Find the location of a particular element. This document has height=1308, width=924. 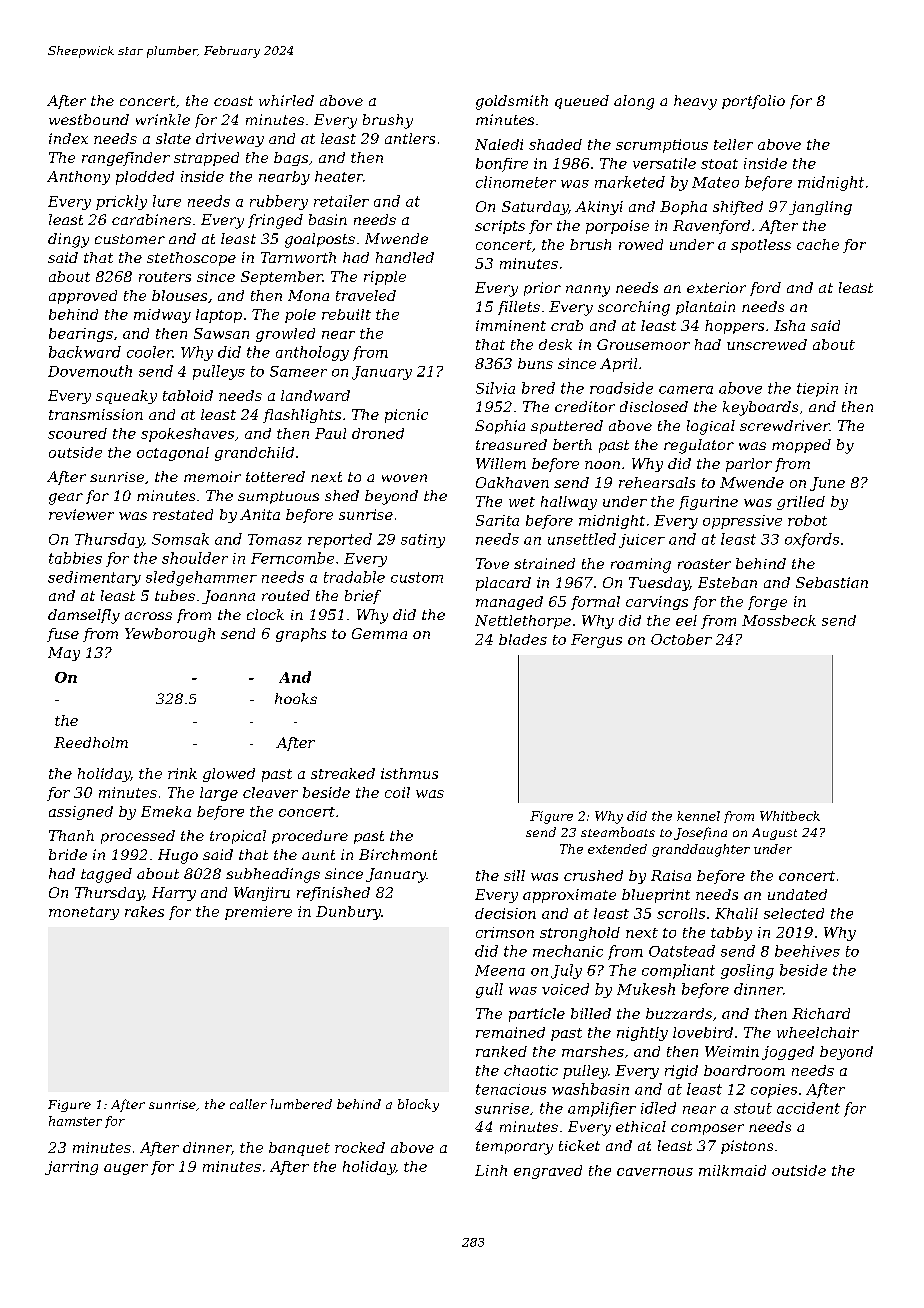

hamster is located at coordinates (75, 1121).
